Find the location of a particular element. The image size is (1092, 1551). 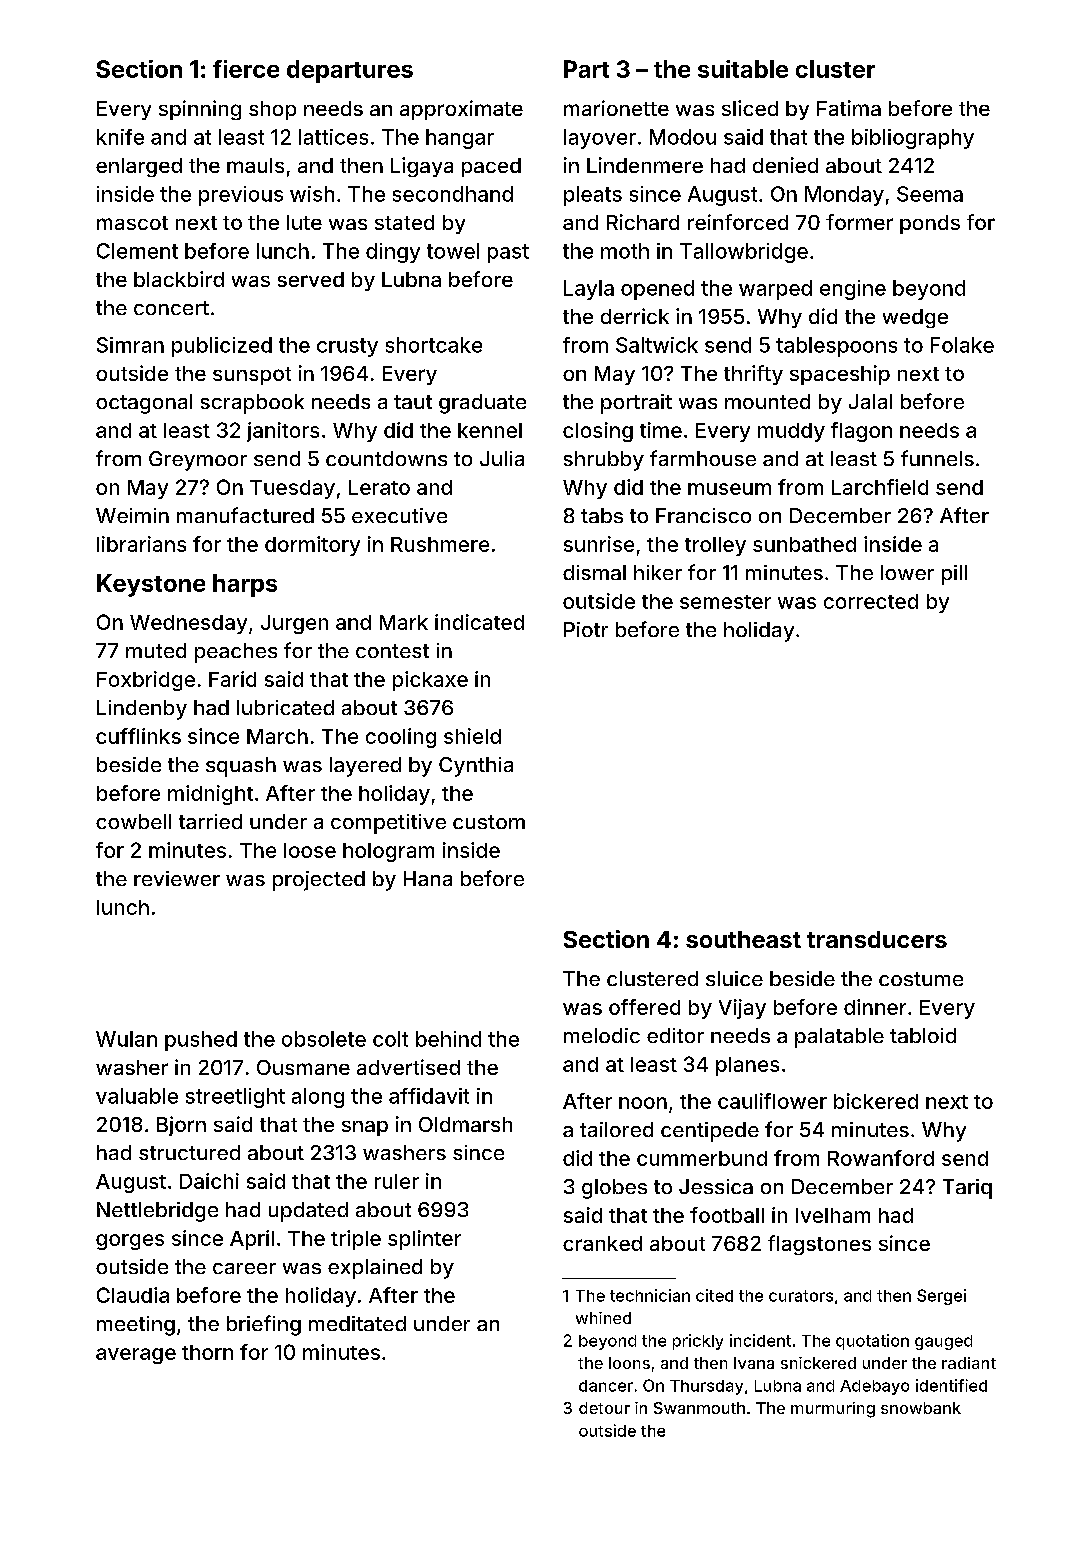

pushed is located at coordinates (201, 1041).
